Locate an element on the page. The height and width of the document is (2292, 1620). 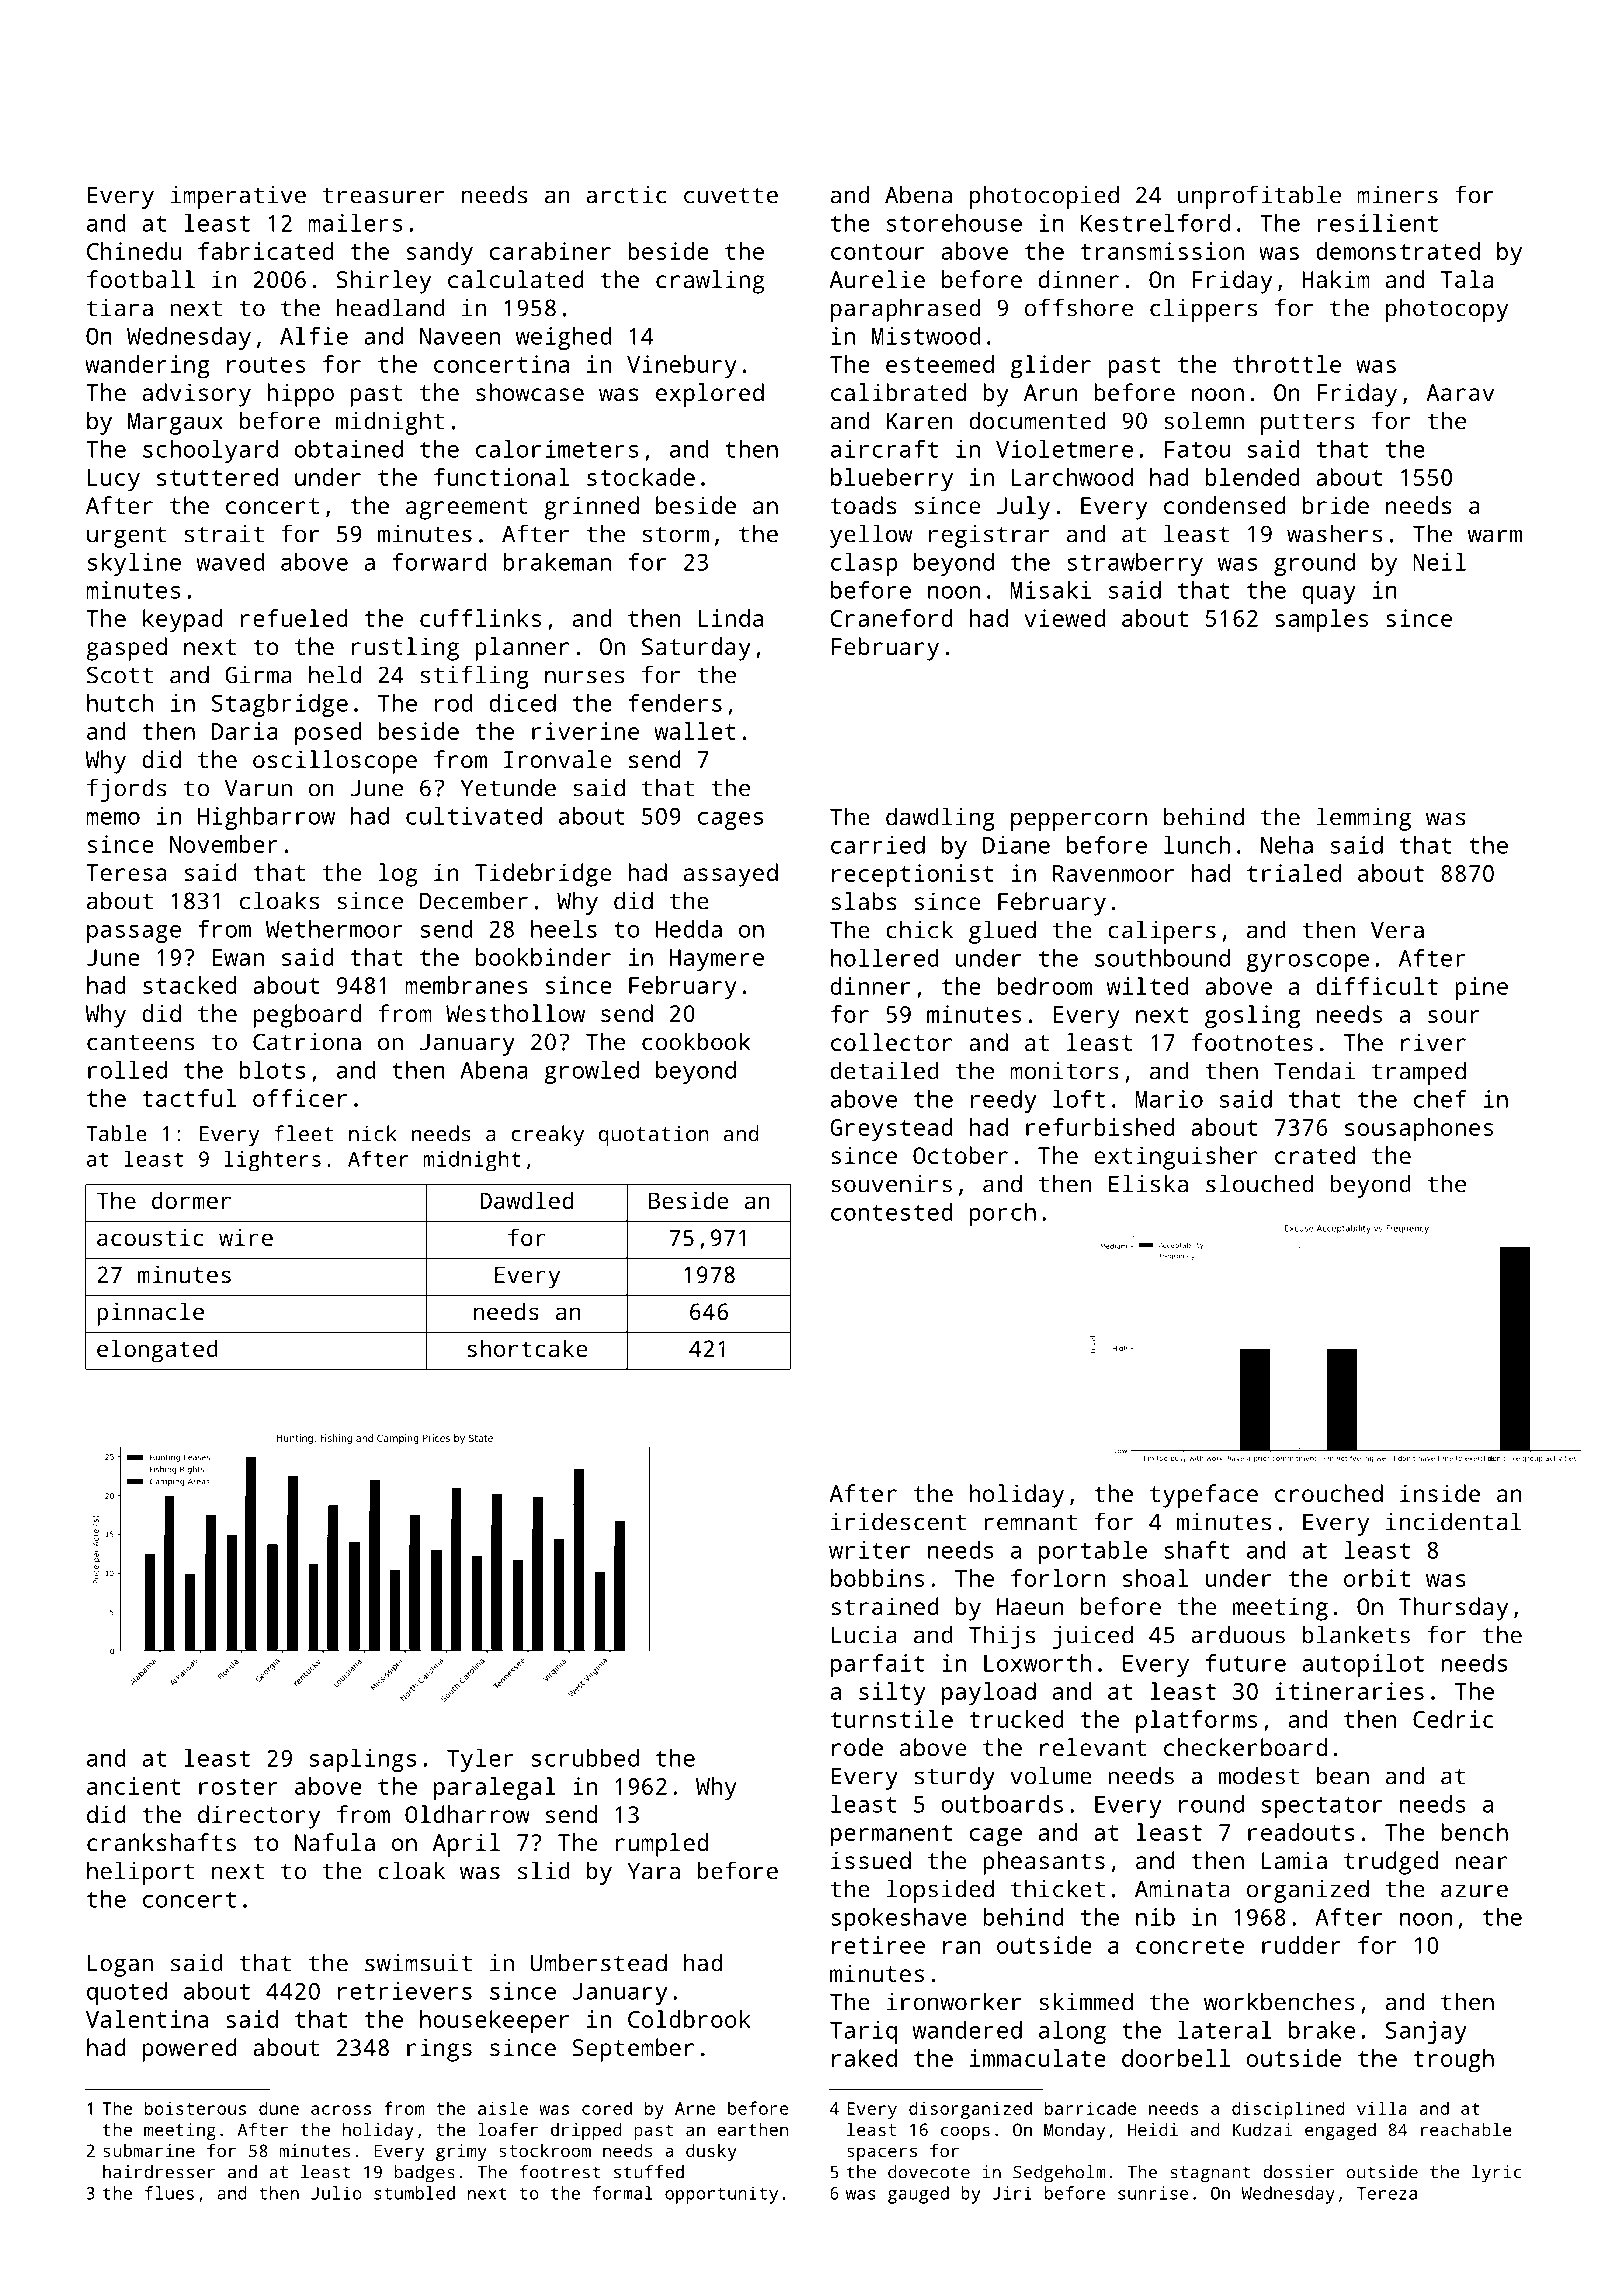
porch is located at coordinates (1003, 1214).
